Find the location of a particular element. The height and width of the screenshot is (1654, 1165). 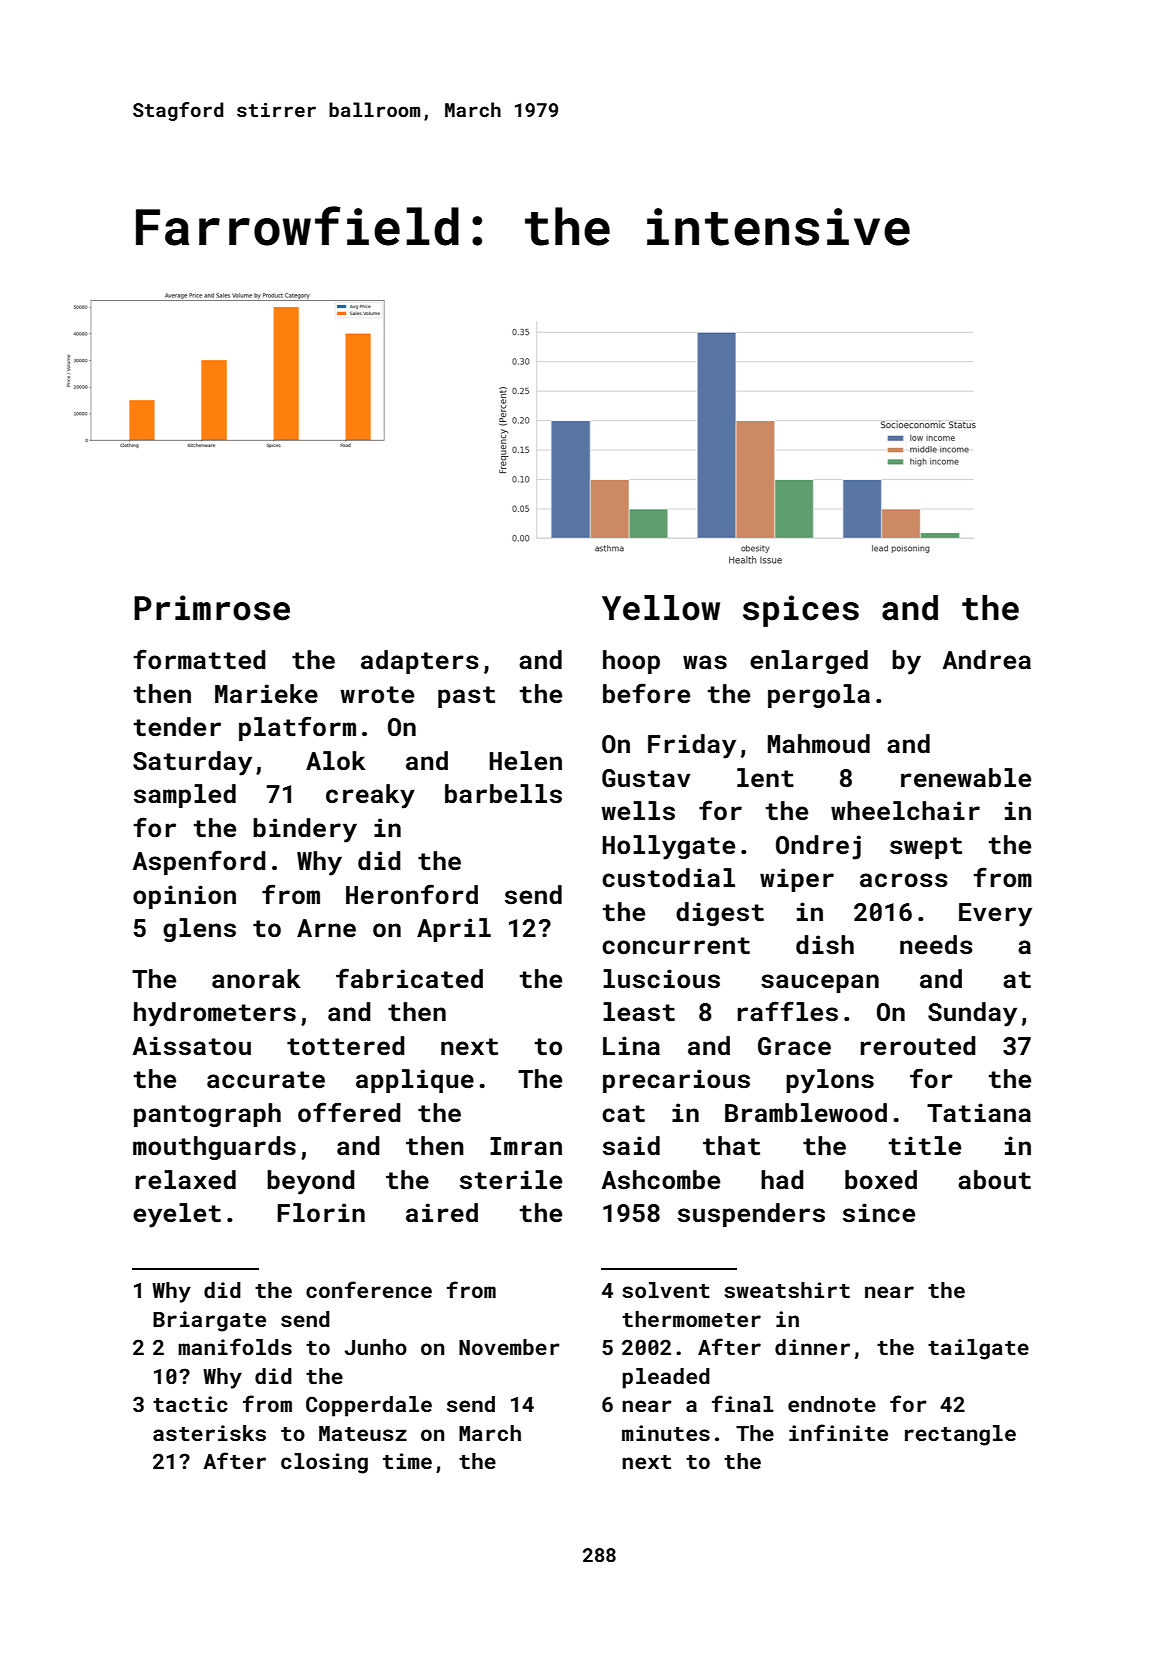

said is located at coordinates (631, 1146).
